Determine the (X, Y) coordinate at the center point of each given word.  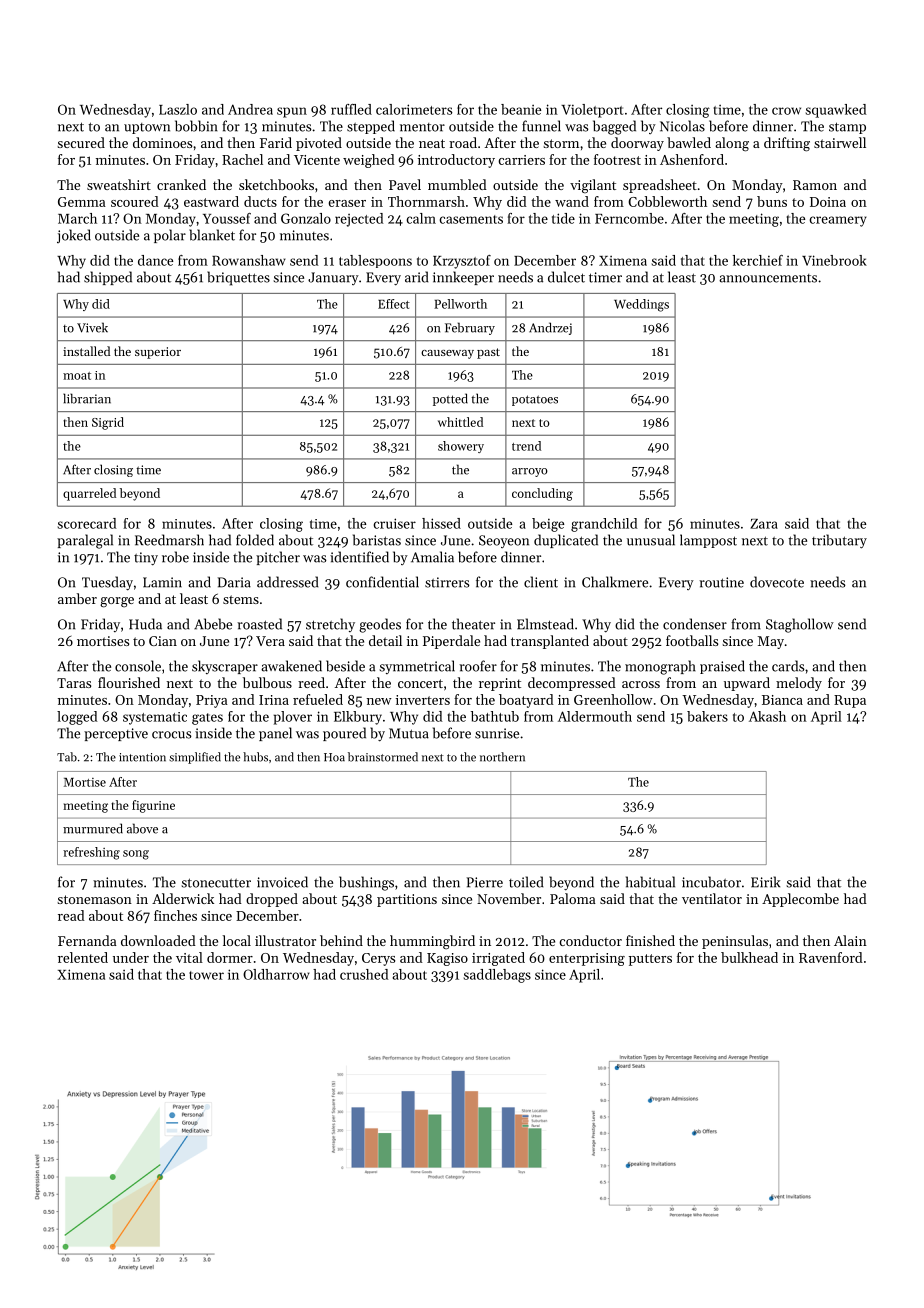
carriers (521, 160)
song (136, 855)
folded (255, 540)
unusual (651, 540)
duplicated (566, 541)
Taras (74, 683)
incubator (711, 882)
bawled (689, 142)
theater (473, 624)
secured (81, 142)
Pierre (485, 882)
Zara (764, 524)
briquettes (238, 278)
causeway (447, 354)
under (131, 957)
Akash (767, 716)
